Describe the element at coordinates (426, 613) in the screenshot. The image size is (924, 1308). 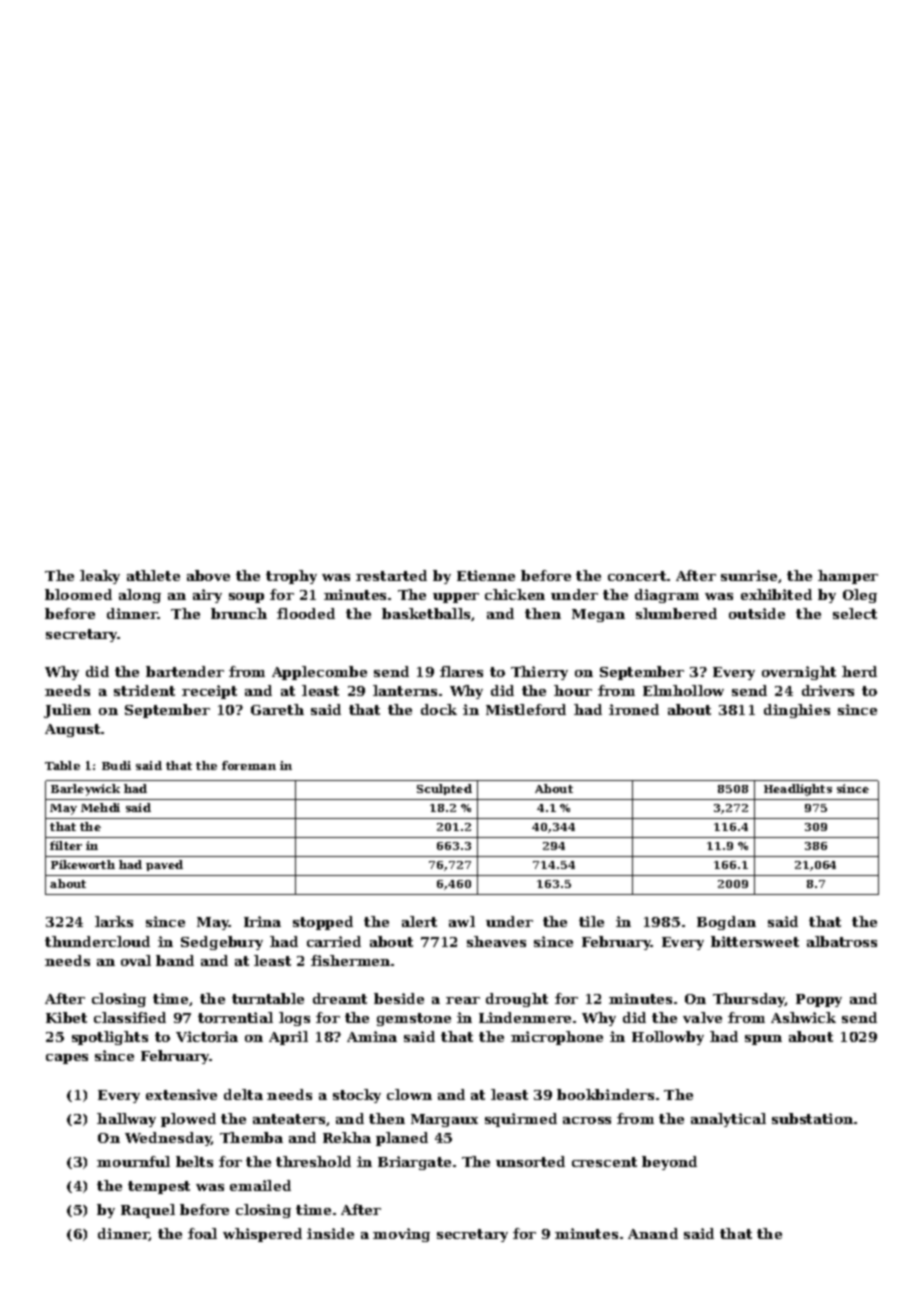
I see `basketballs` at that location.
